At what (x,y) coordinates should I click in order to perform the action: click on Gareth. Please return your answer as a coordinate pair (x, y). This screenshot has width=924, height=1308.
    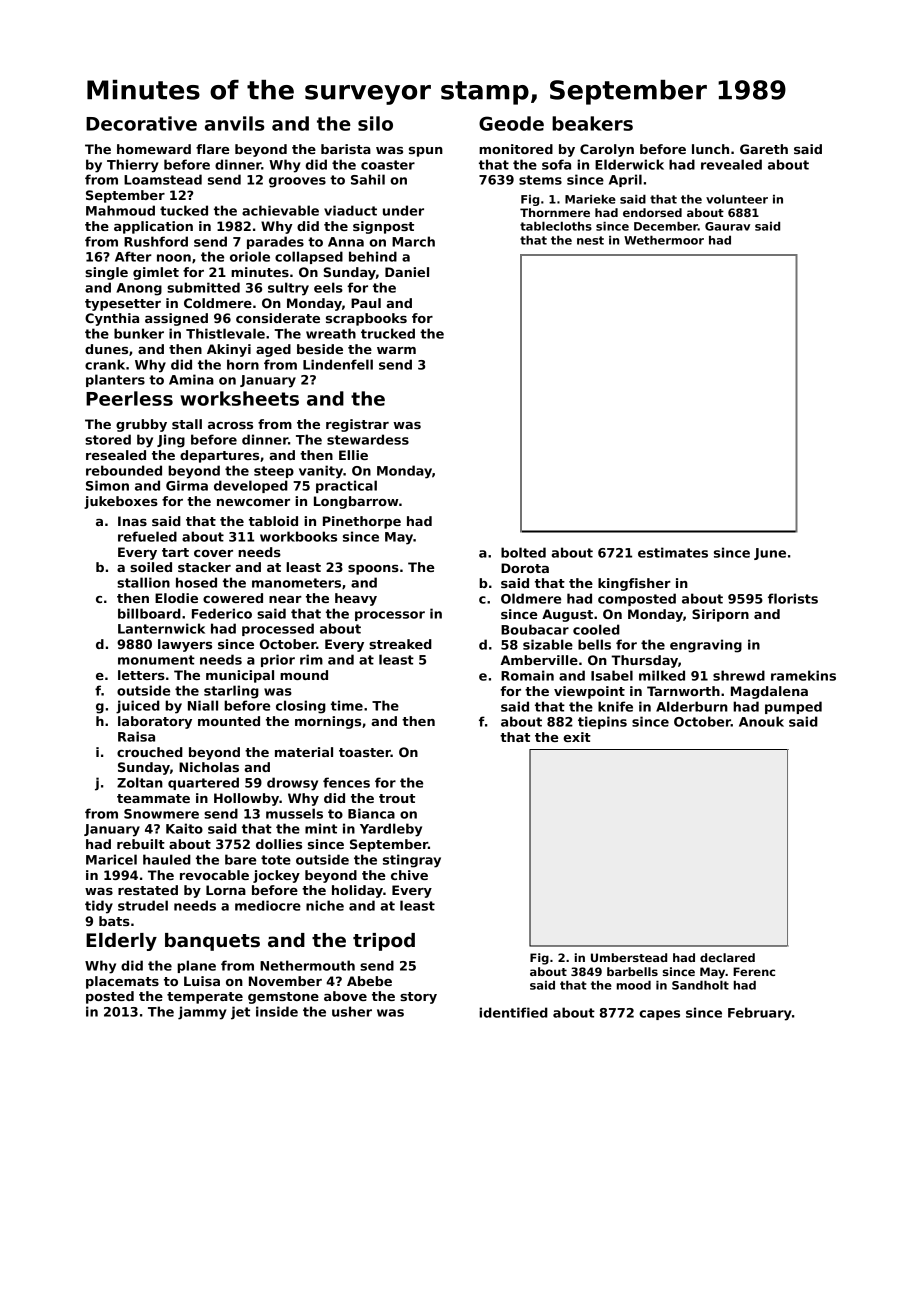
    Looking at the image, I should click on (764, 149).
